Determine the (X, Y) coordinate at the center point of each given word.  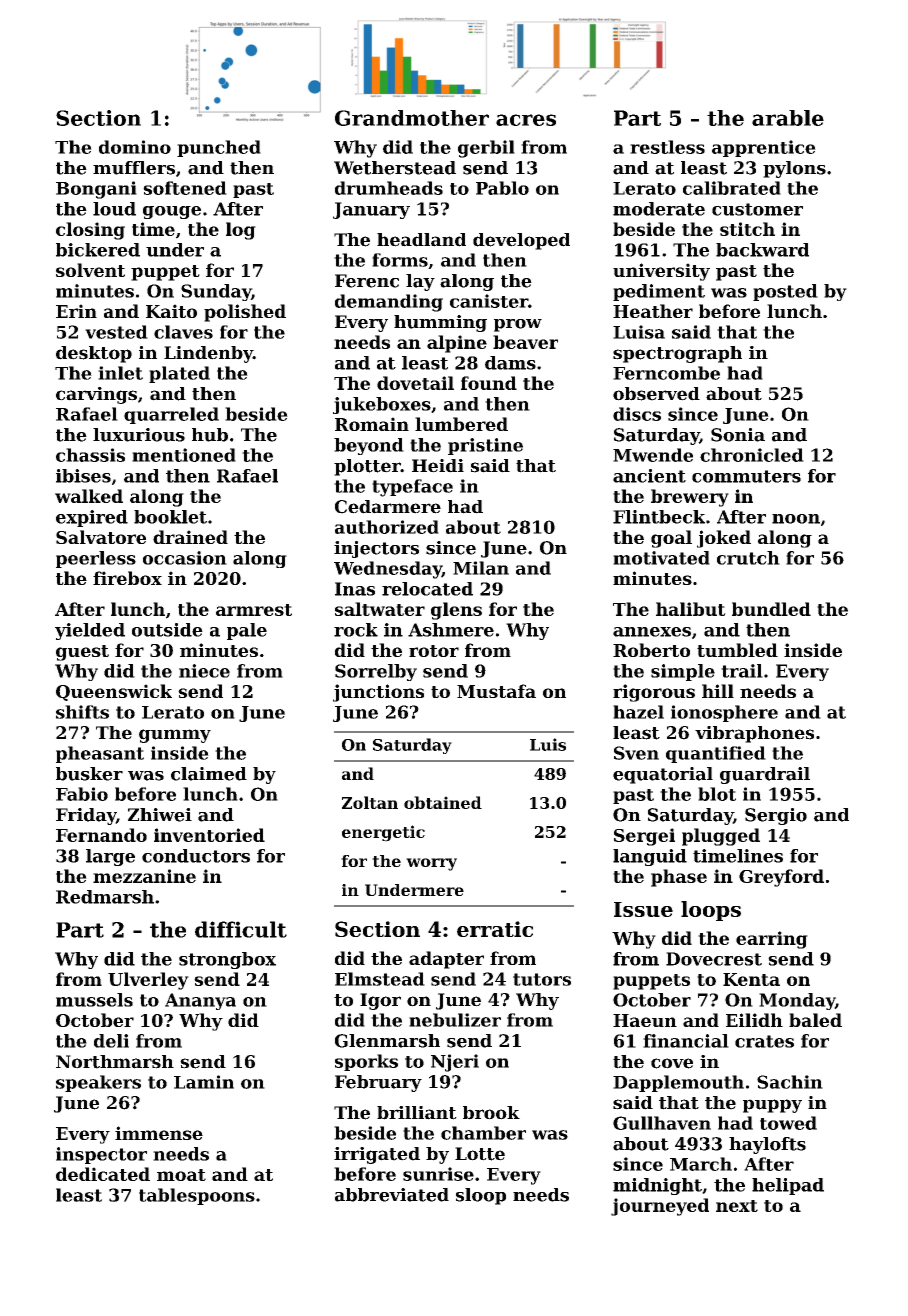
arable (788, 118)
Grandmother (412, 118)
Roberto (651, 650)
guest (82, 653)
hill (718, 691)
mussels (94, 1000)
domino (135, 147)
